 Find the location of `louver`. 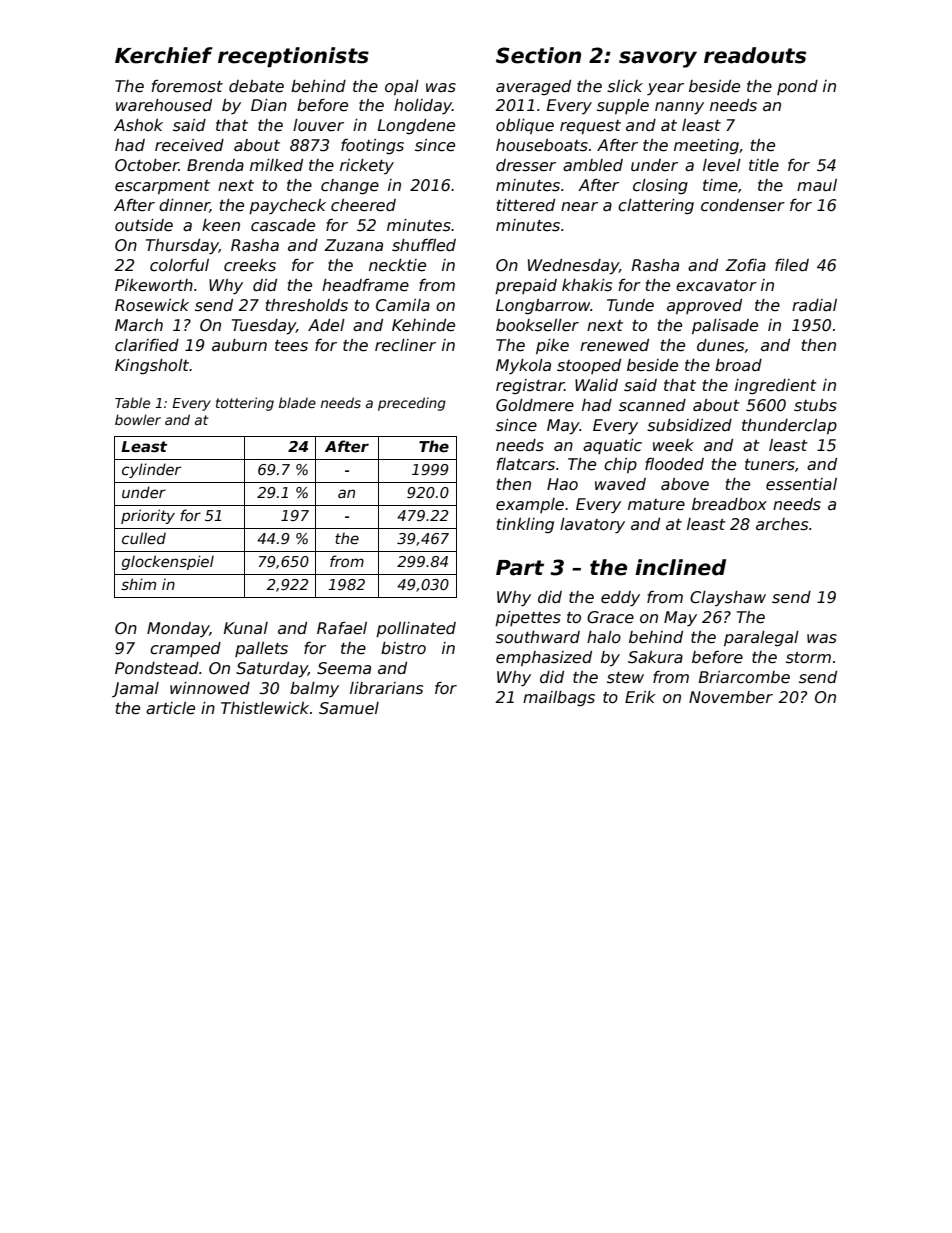

louver is located at coordinates (318, 125).
